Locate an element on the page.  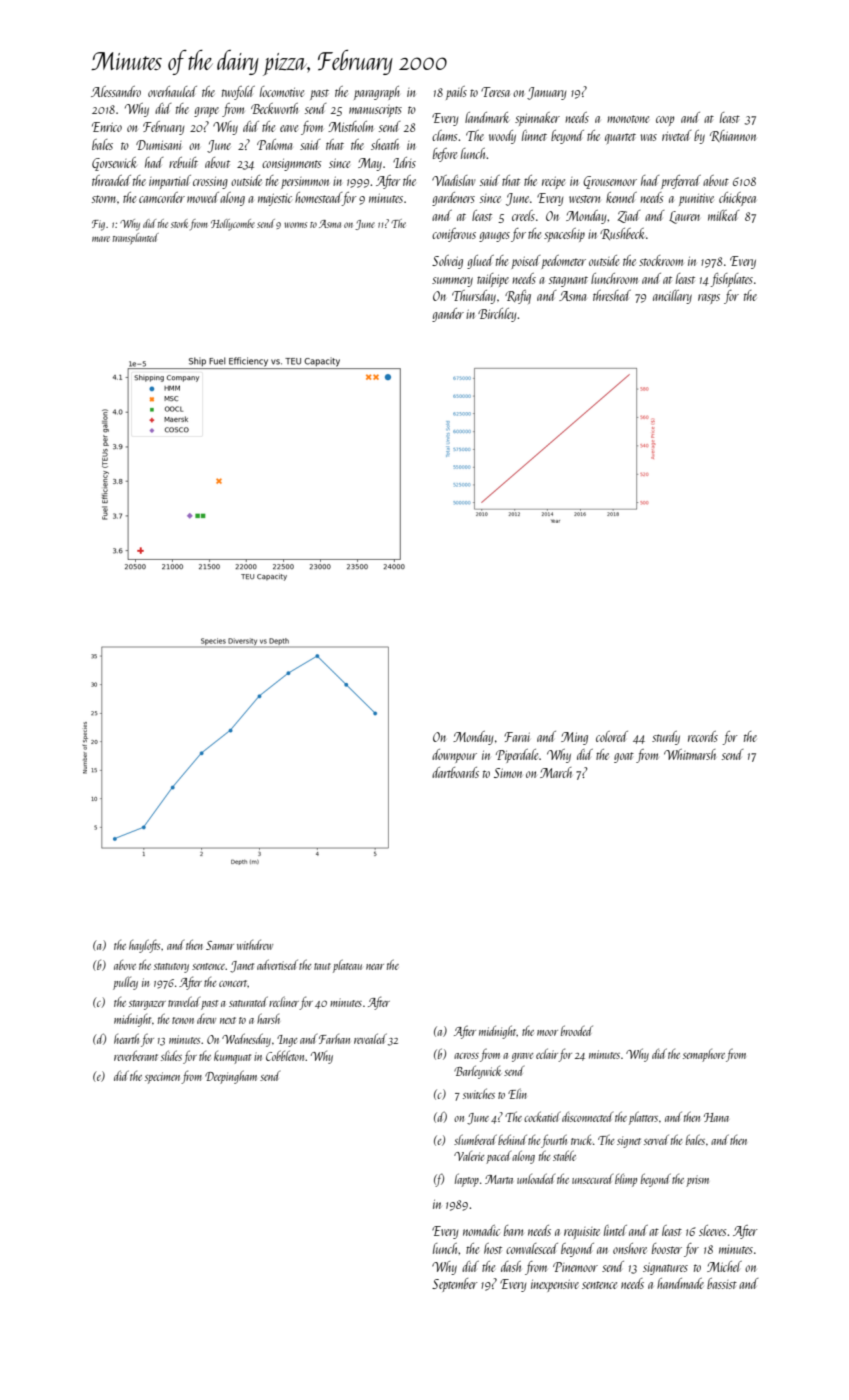
milked is located at coordinates (723, 215).
